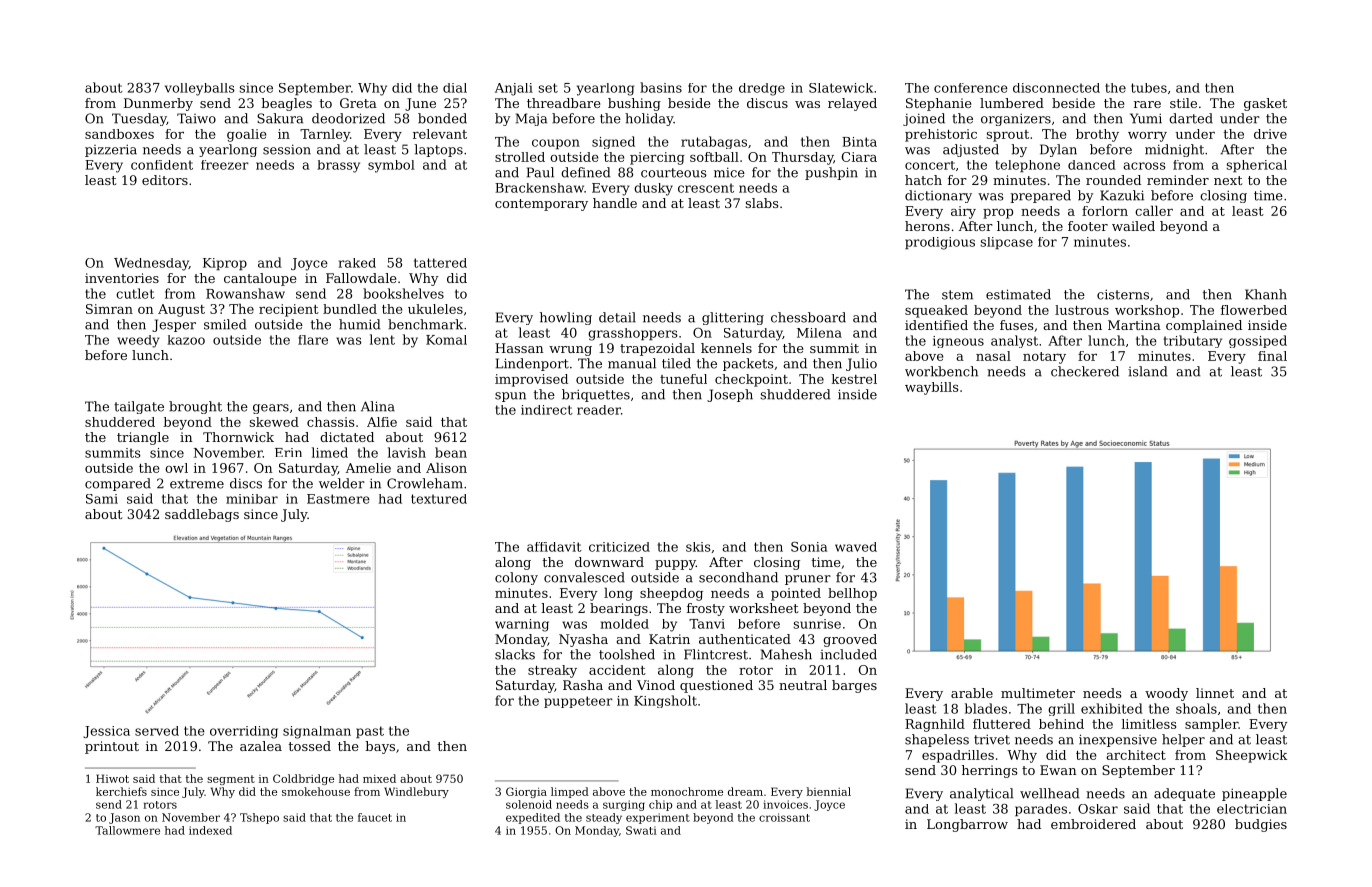  I want to click on final, so click(1272, 356).
